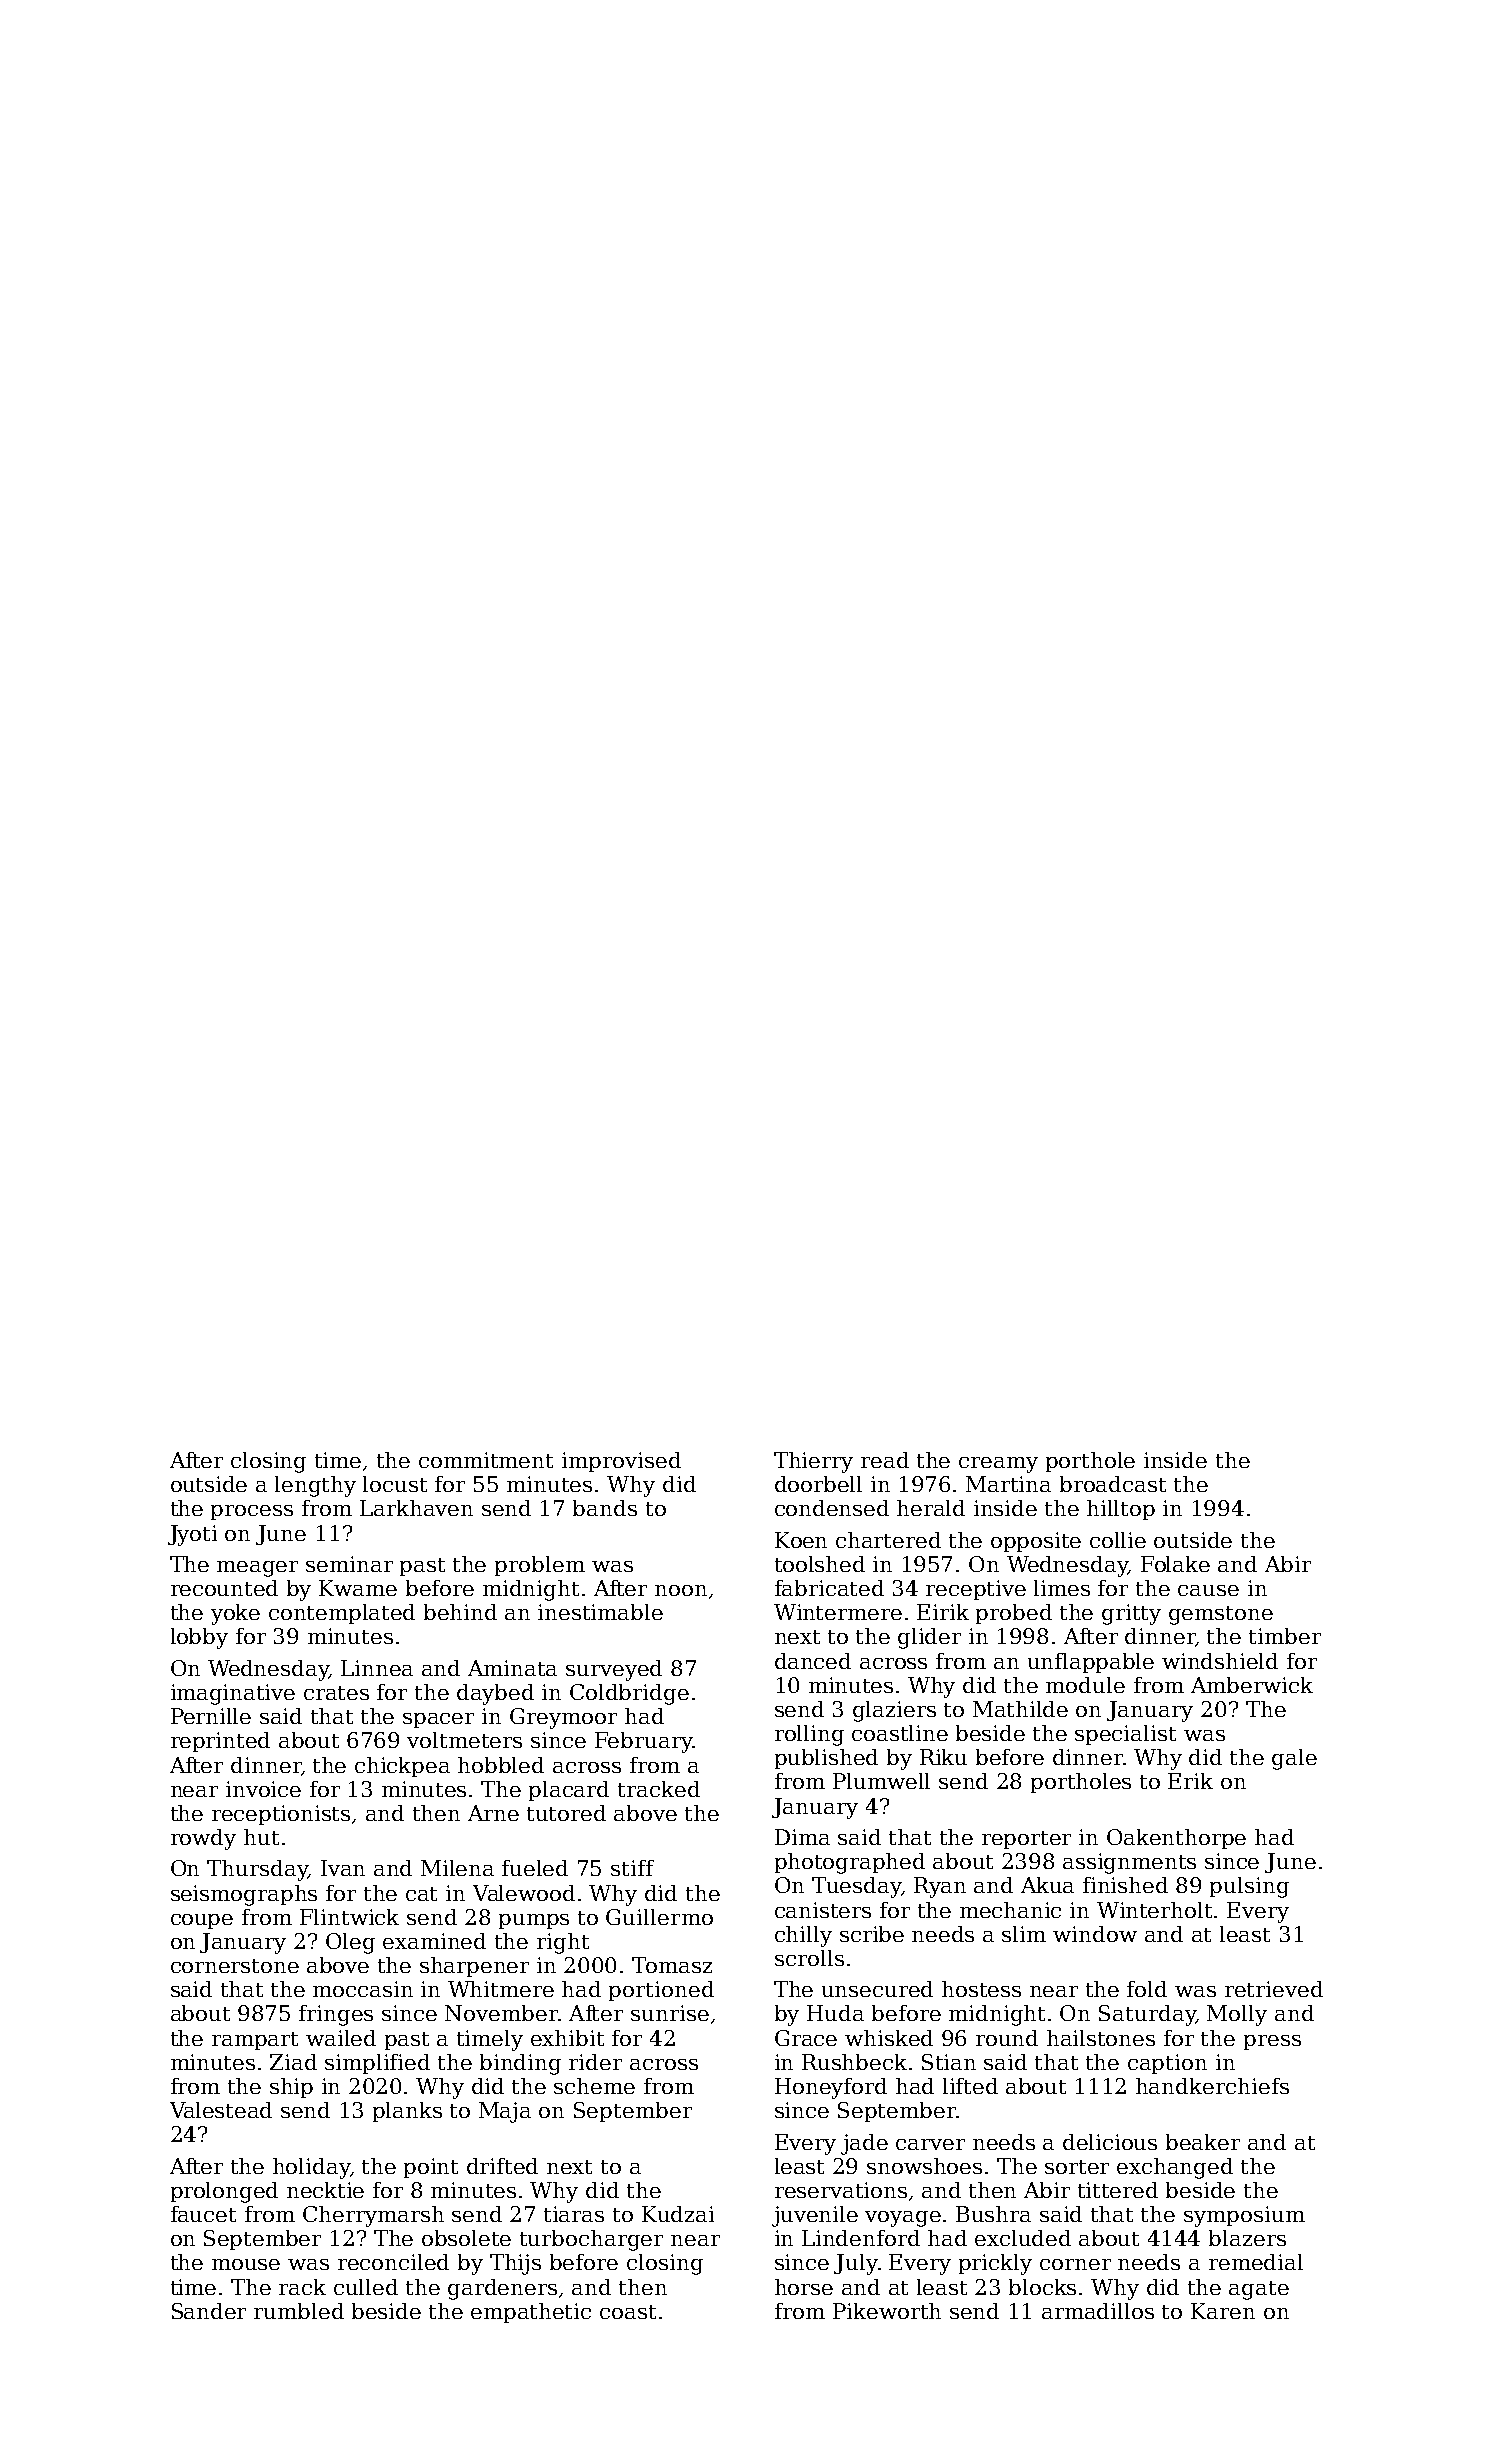 Image resolution: width=1496 pixels, height=2464 pixels. I want to click on invoice, so click(263, 1789).
